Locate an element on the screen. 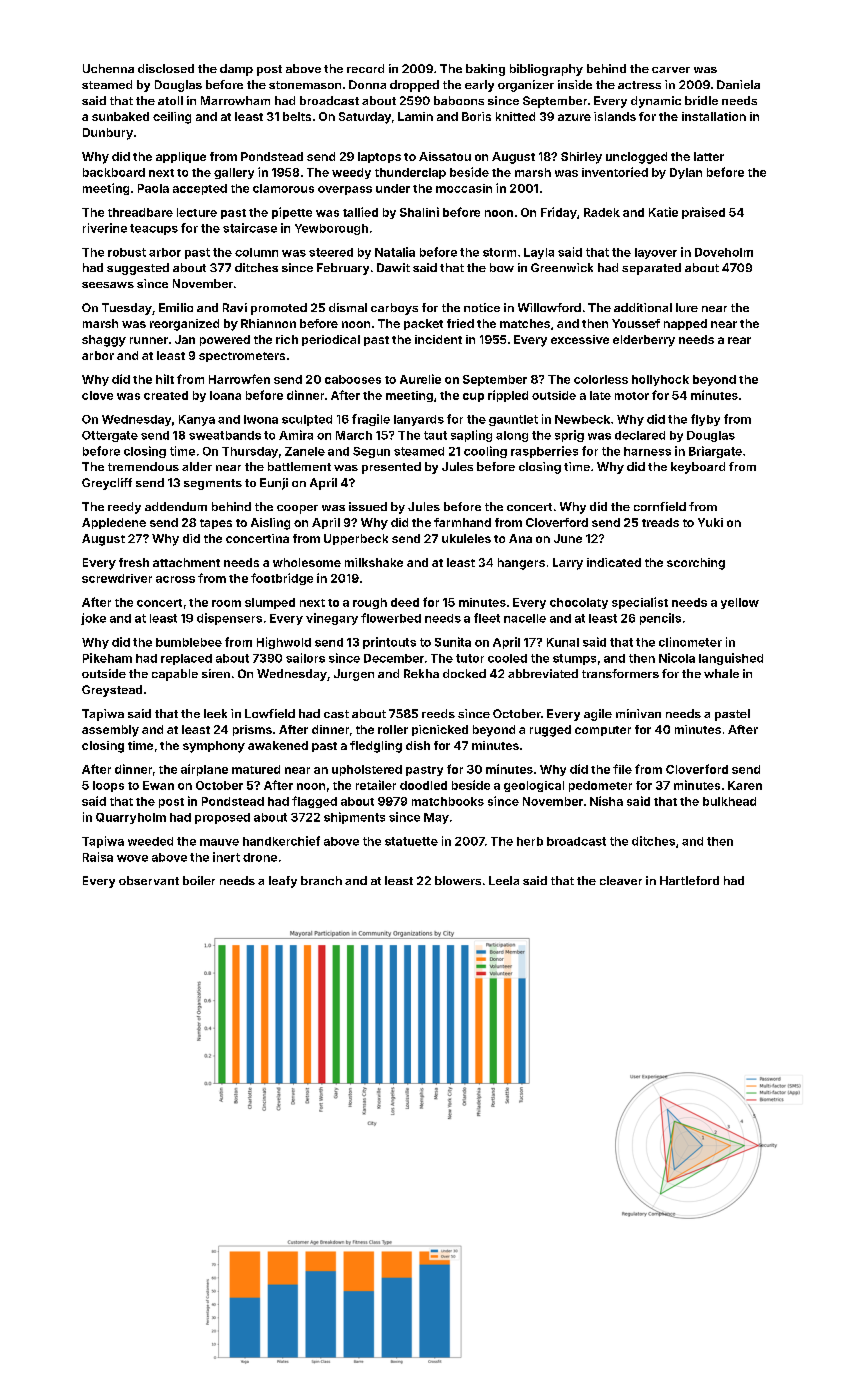 This screenshot has height=1400, width=849. whale is located at coordinates (721, 673).
